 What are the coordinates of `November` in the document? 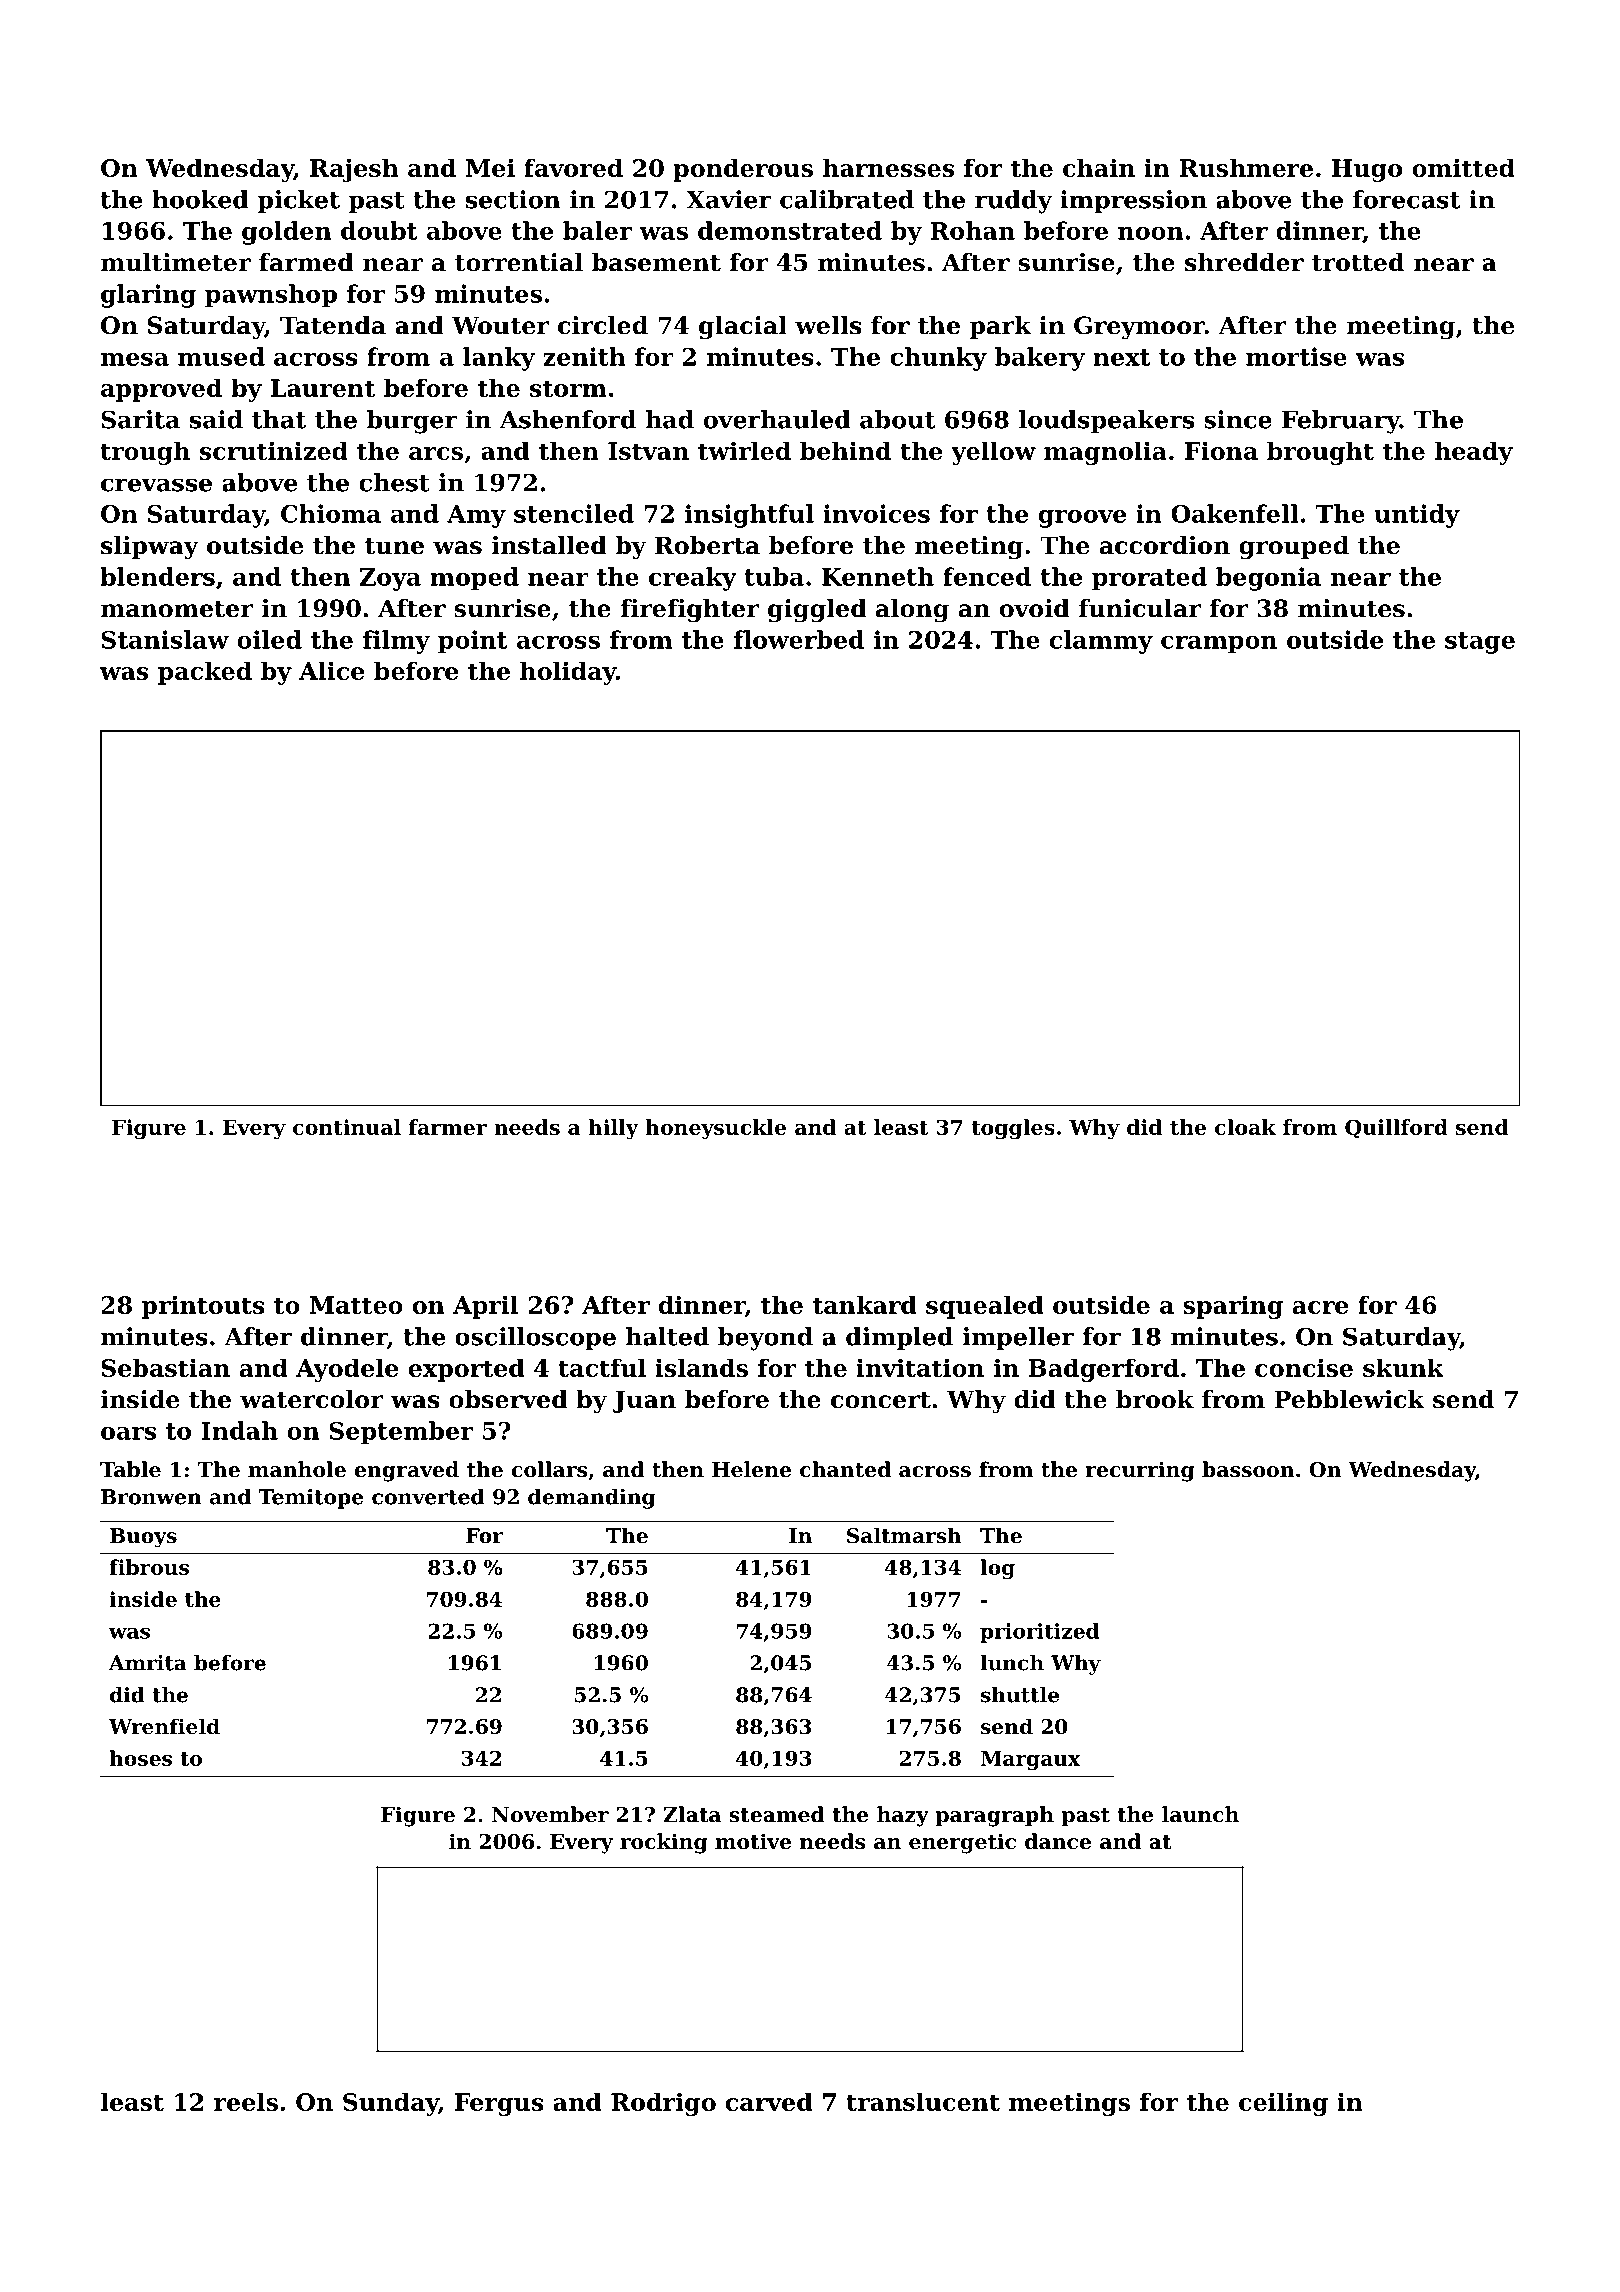 It's located at (550, 1814).
